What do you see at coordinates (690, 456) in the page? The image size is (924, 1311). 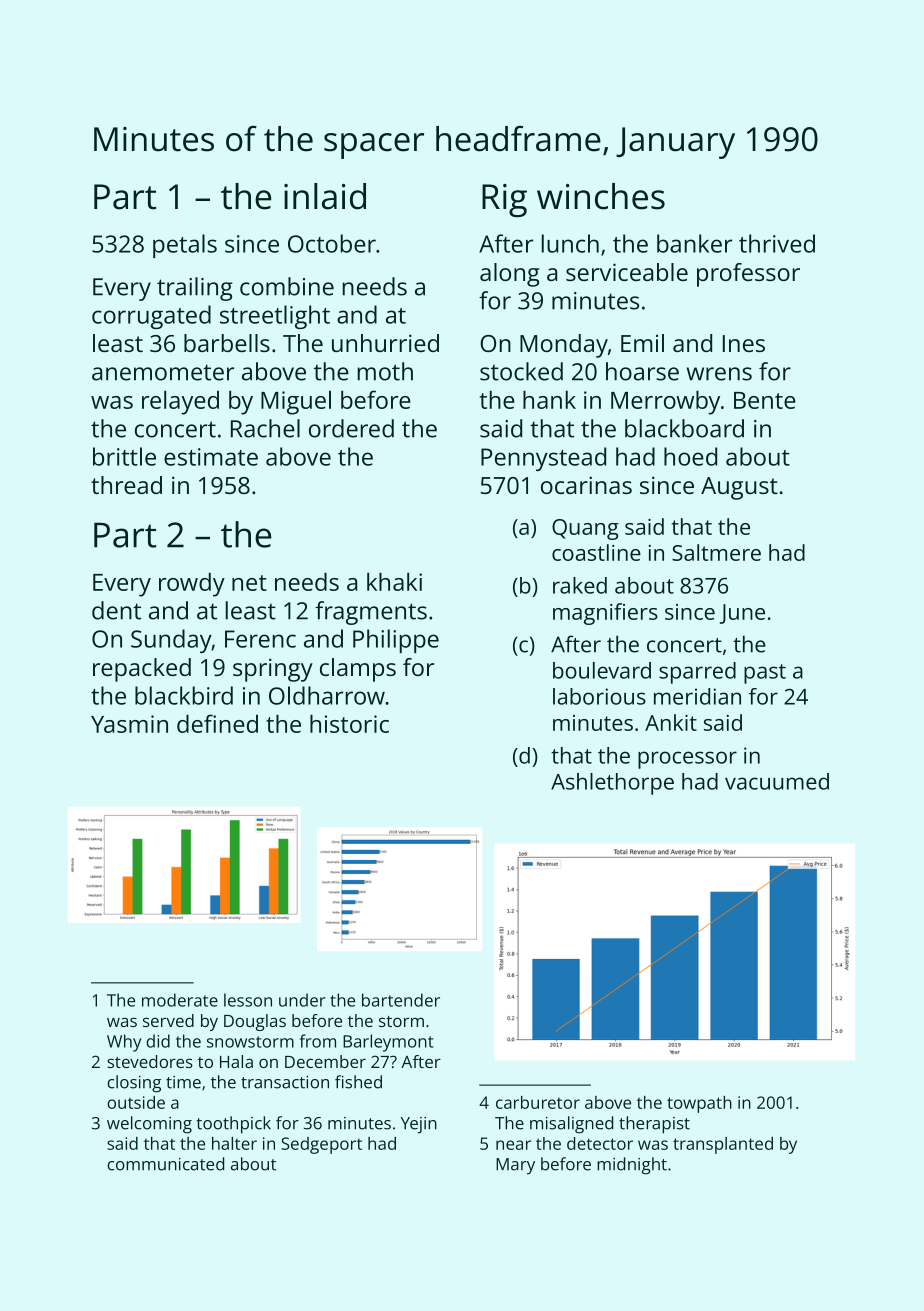 I see `hoed` at bounding box center [690, 456].
